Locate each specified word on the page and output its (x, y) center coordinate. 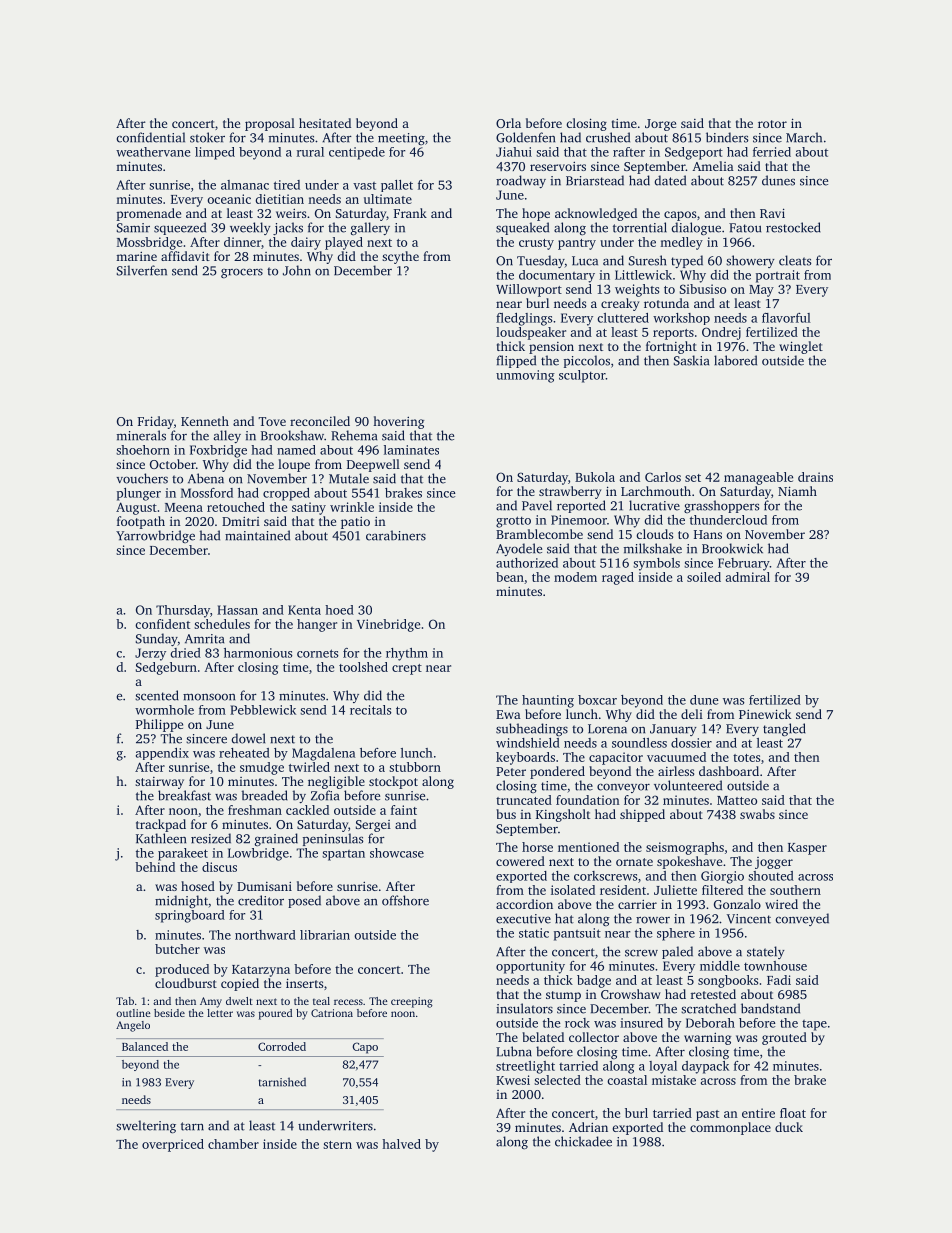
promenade (149, 214)
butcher (177, 949)
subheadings (532, 729)
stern (337, 1145)
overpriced (173, 1145)
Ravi (772, 213)
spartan (343, 855)
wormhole (164, 710)
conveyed (802, 919)
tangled (784, 730)
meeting (401, 139)
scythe (400, 257)
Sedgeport (694, 153)
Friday (156, 422)
